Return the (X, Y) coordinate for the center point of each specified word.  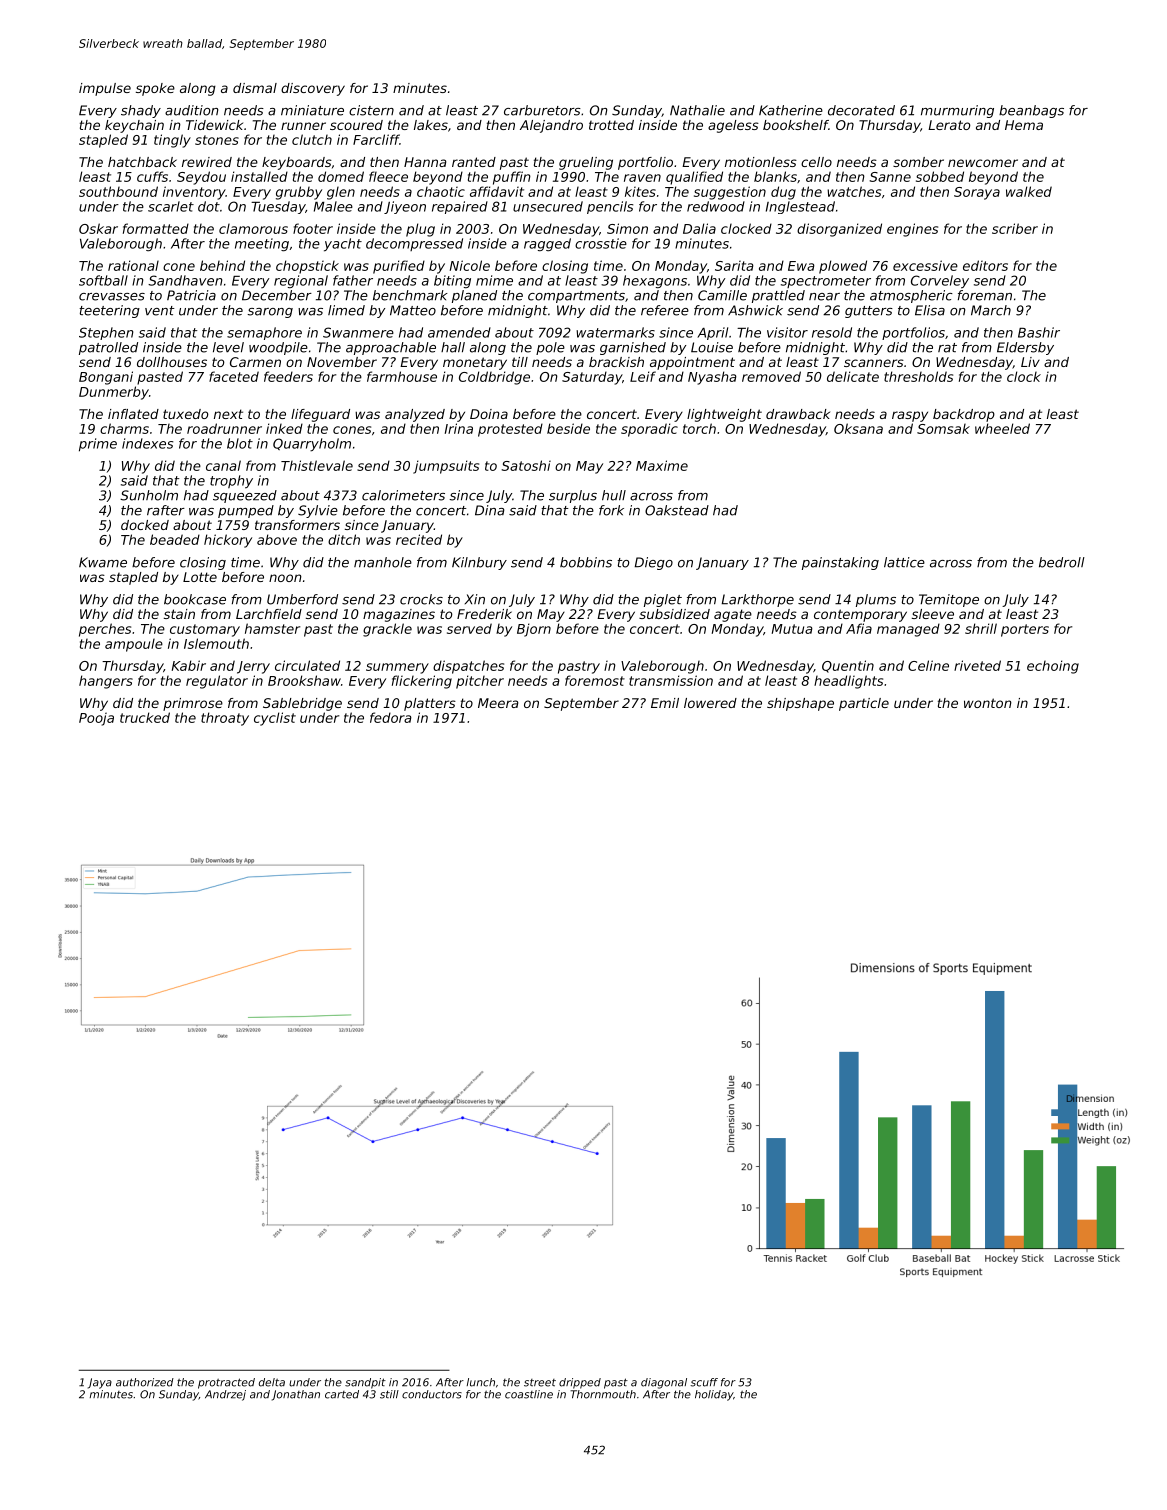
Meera (498, 703)
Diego (654, 563)
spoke (155, 89)
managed (908, 630)
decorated (861, 110)
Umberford (302, 599)
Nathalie (697, 110)
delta (272, 1382)
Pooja (96, 719)
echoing (1053, 667)
